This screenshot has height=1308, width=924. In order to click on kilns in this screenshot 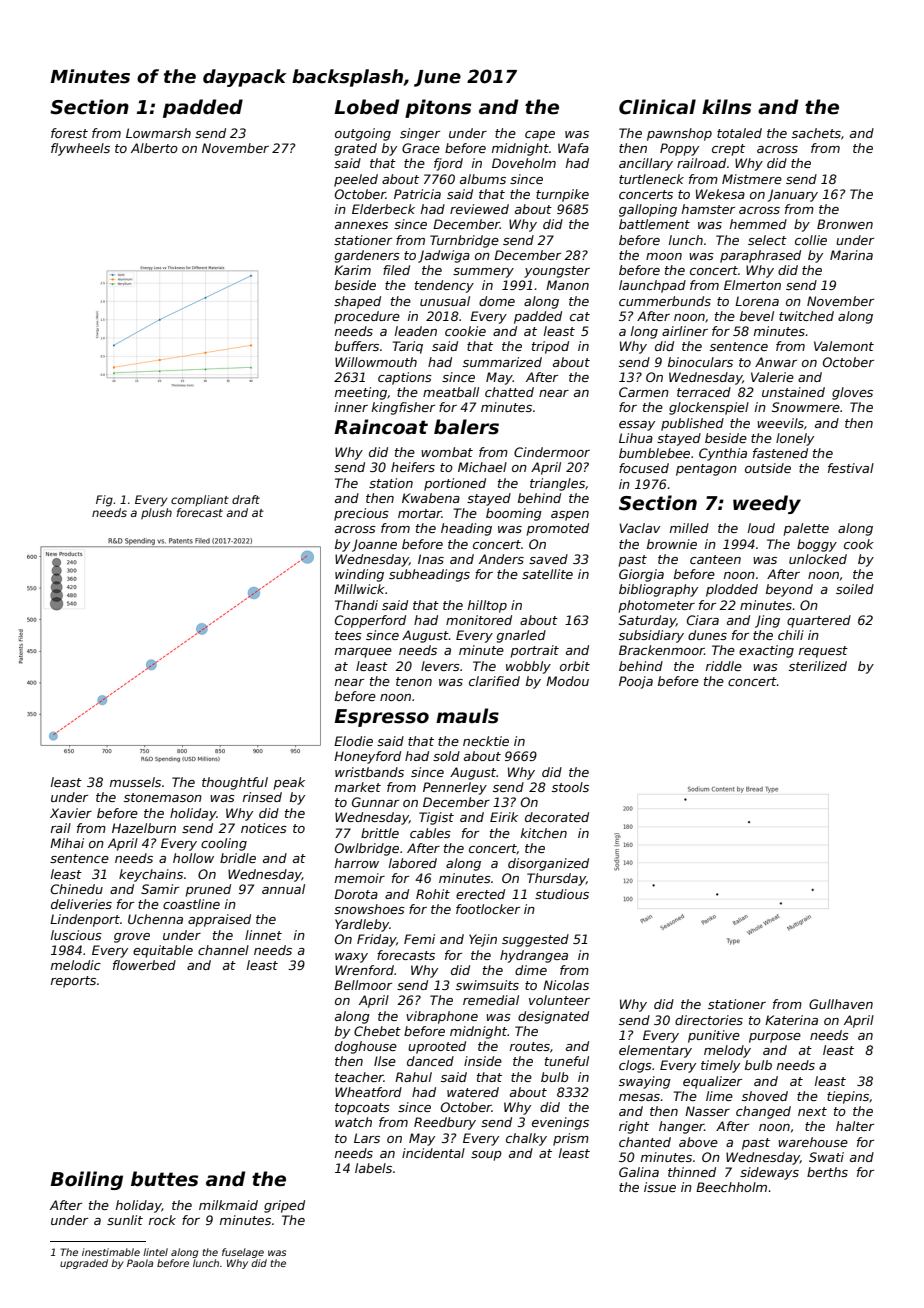, I will do `click(726, 107)`.
